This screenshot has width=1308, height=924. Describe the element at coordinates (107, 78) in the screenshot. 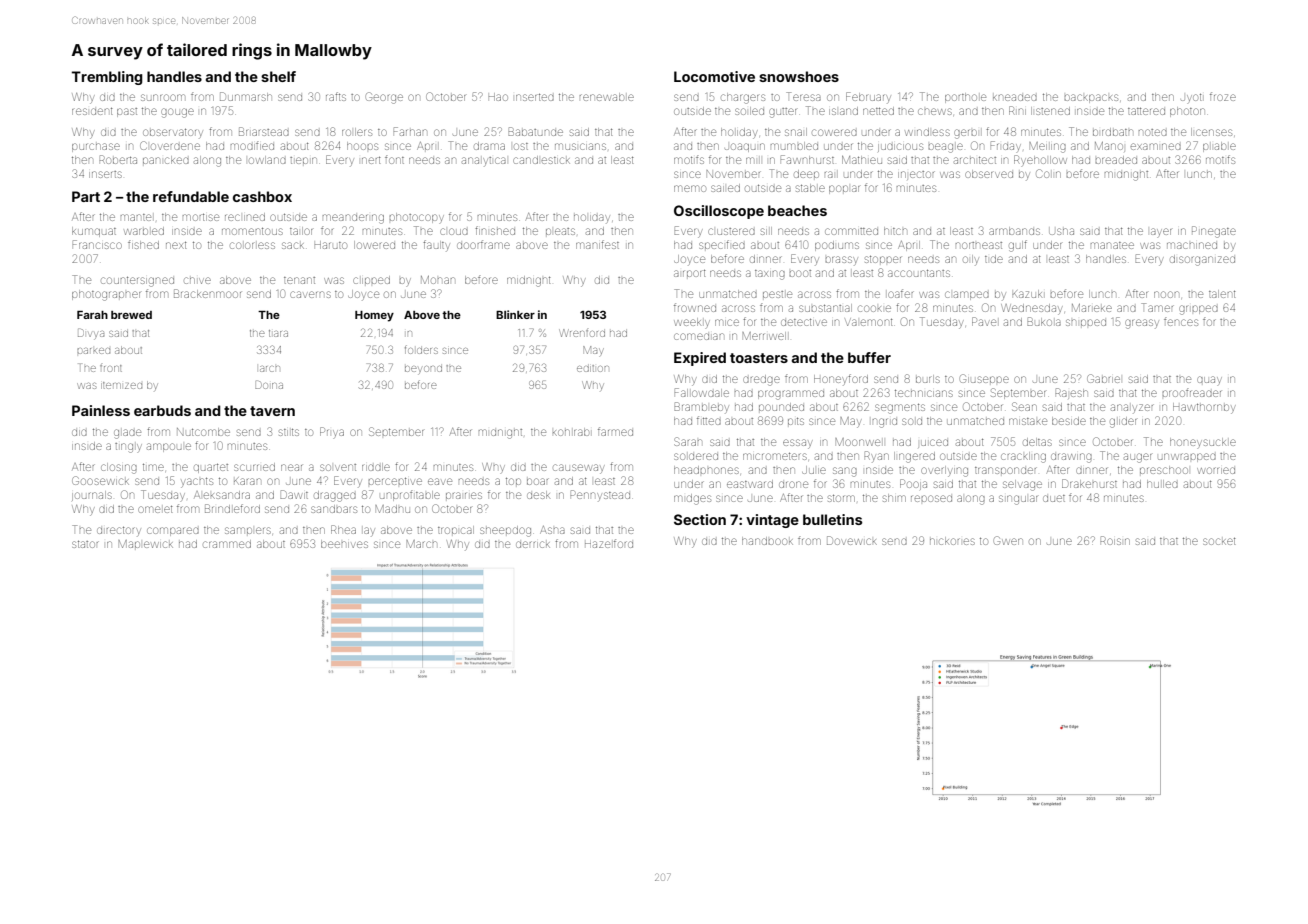

I see `Trembling` at that location.
